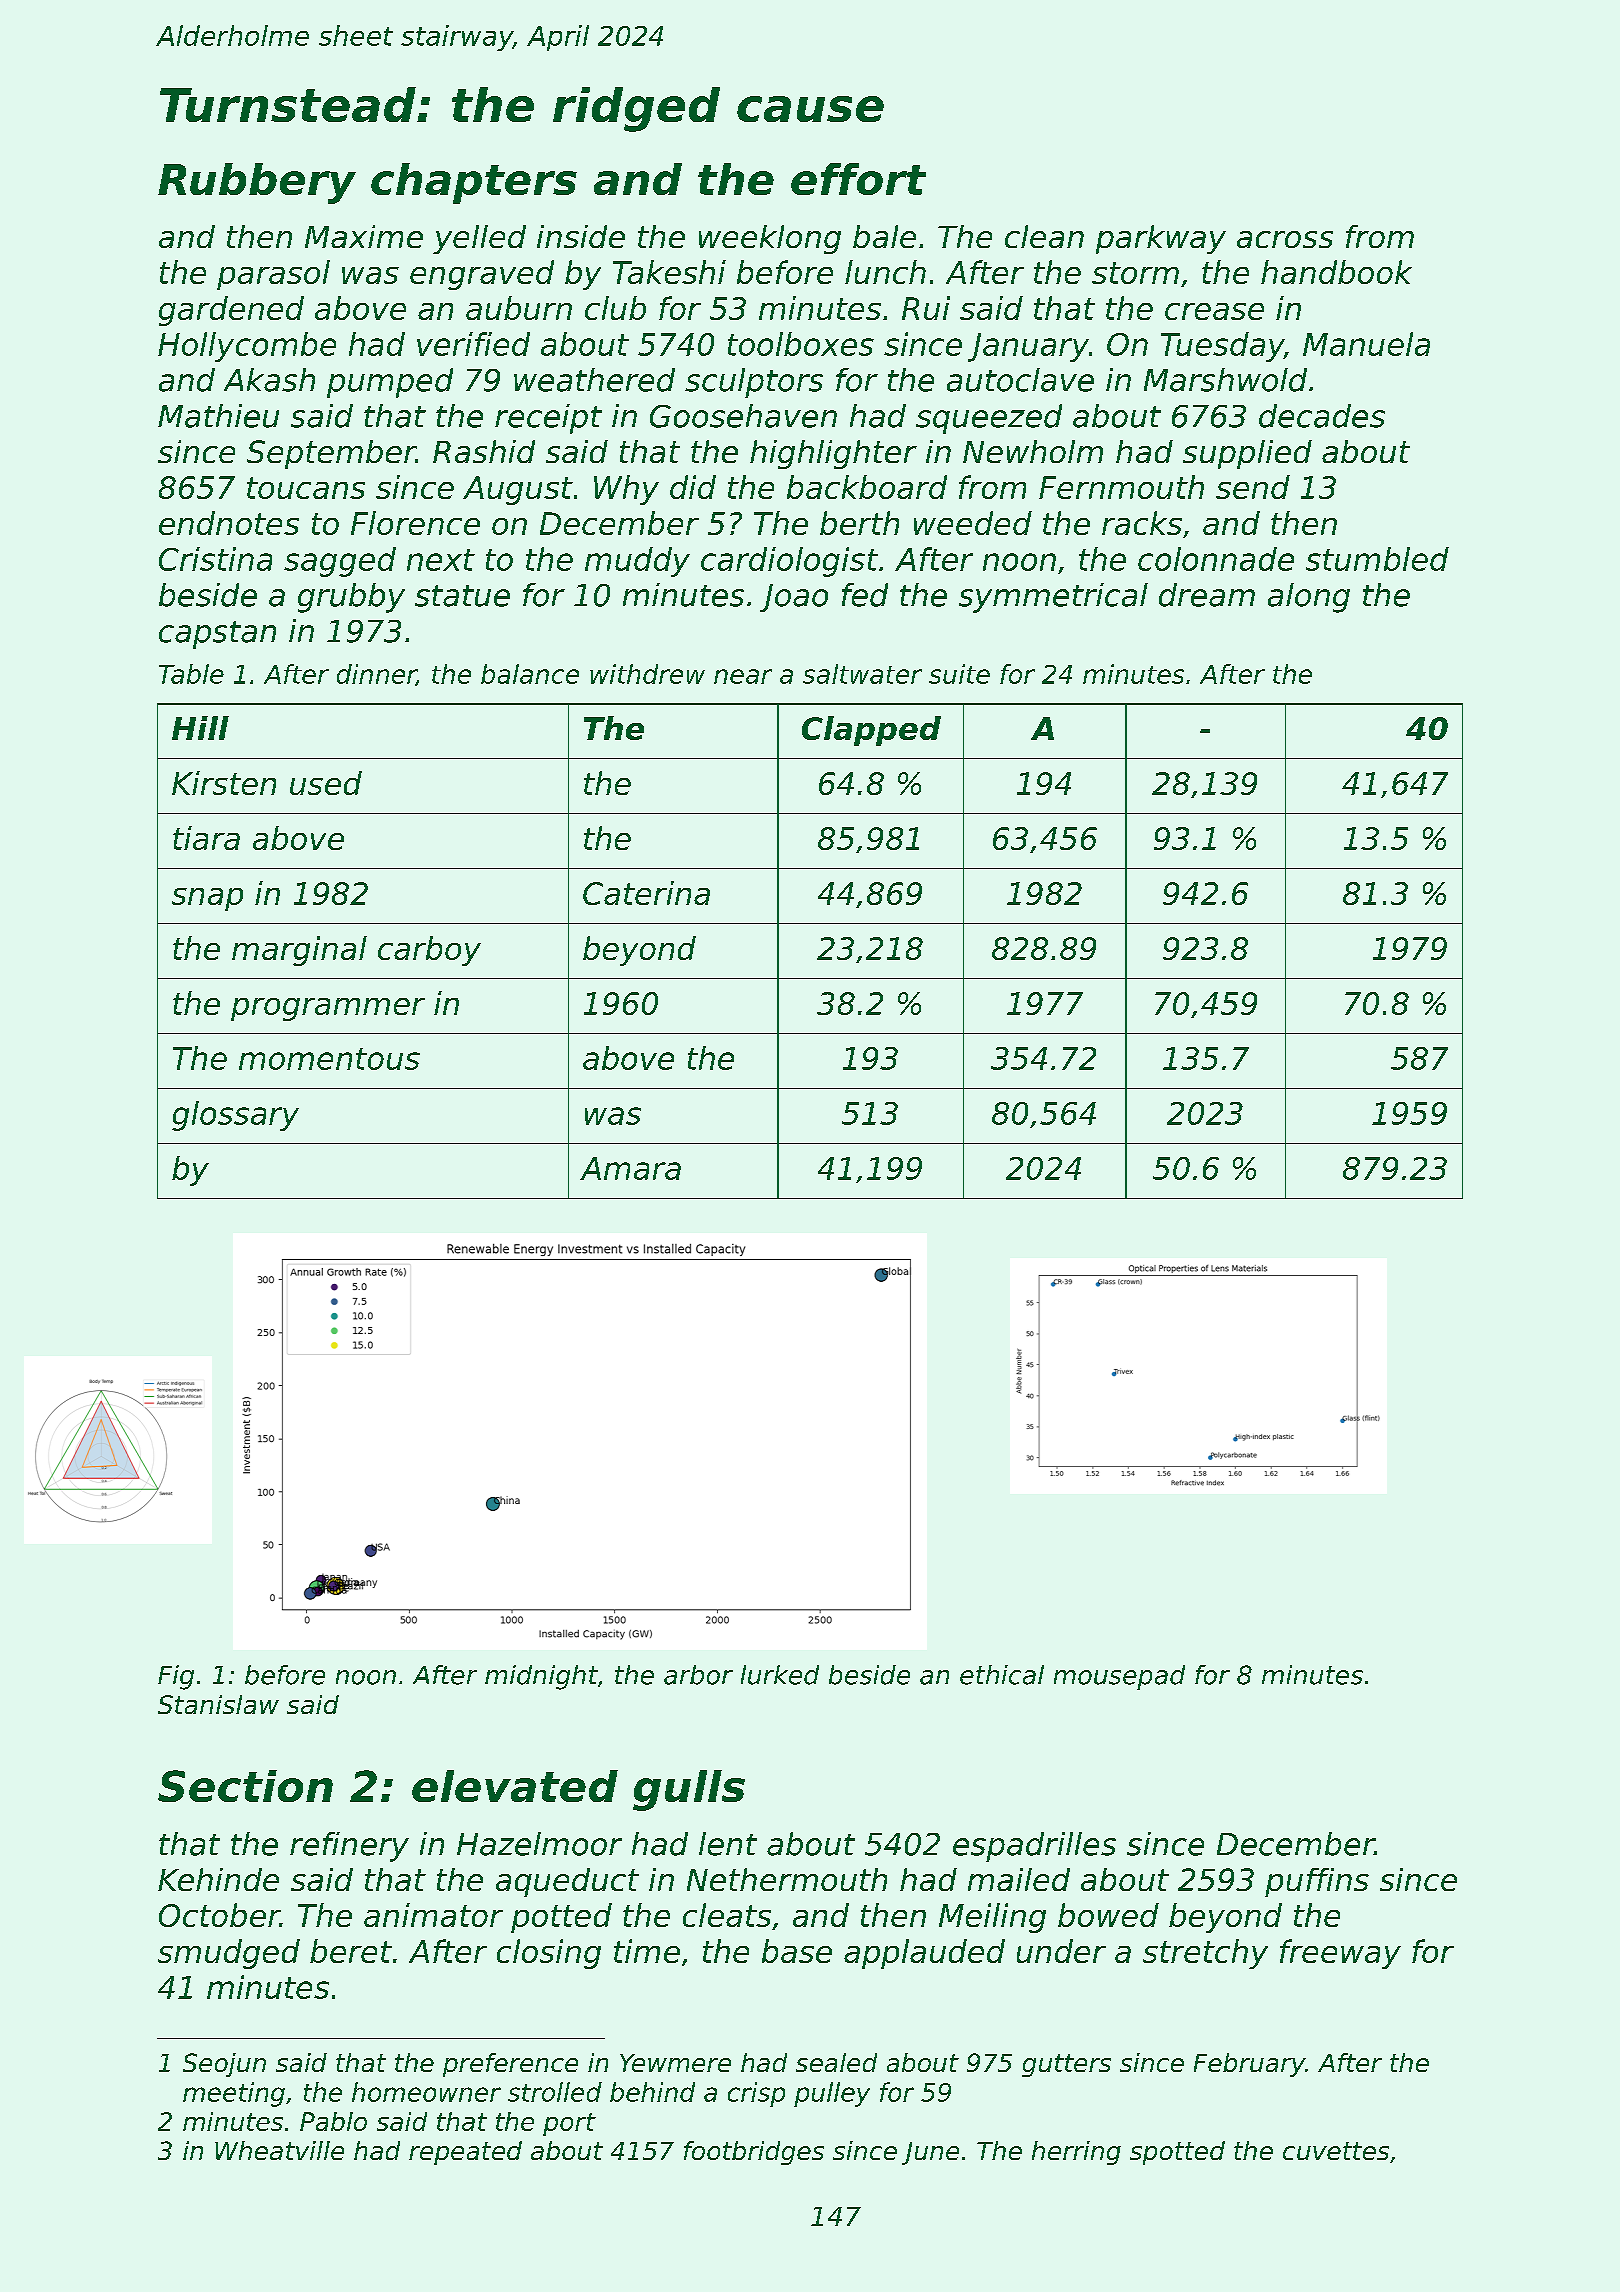  Describe the element at coordinates (1336, 2151) in the screenshot. I see `cuvettes` at that location.
